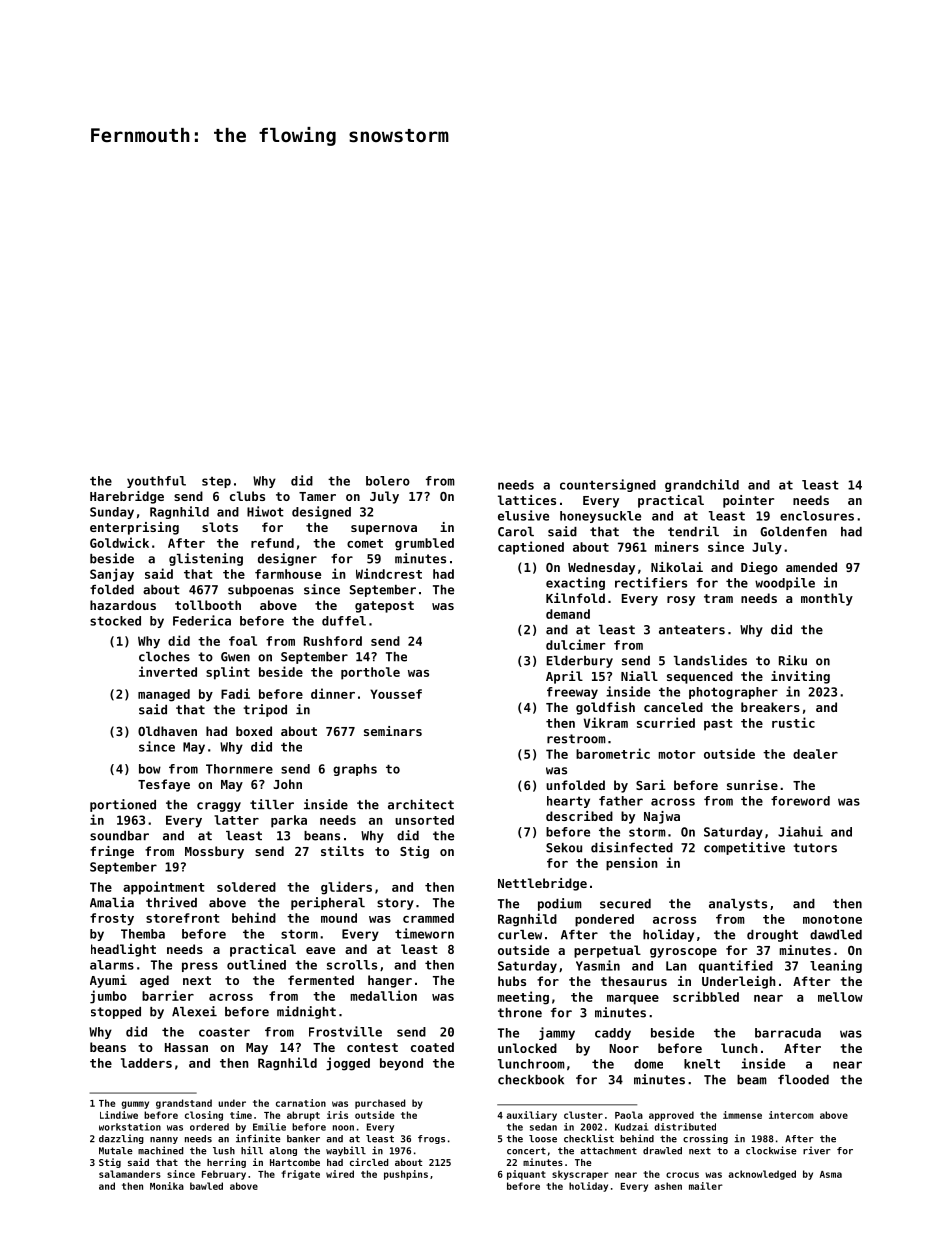 The width and height of the screenshot is (952, 1233). What do you see at coordinates (112, 575) in the screenshot?
I see `Sanjay` at bounding box center [112, 575].
